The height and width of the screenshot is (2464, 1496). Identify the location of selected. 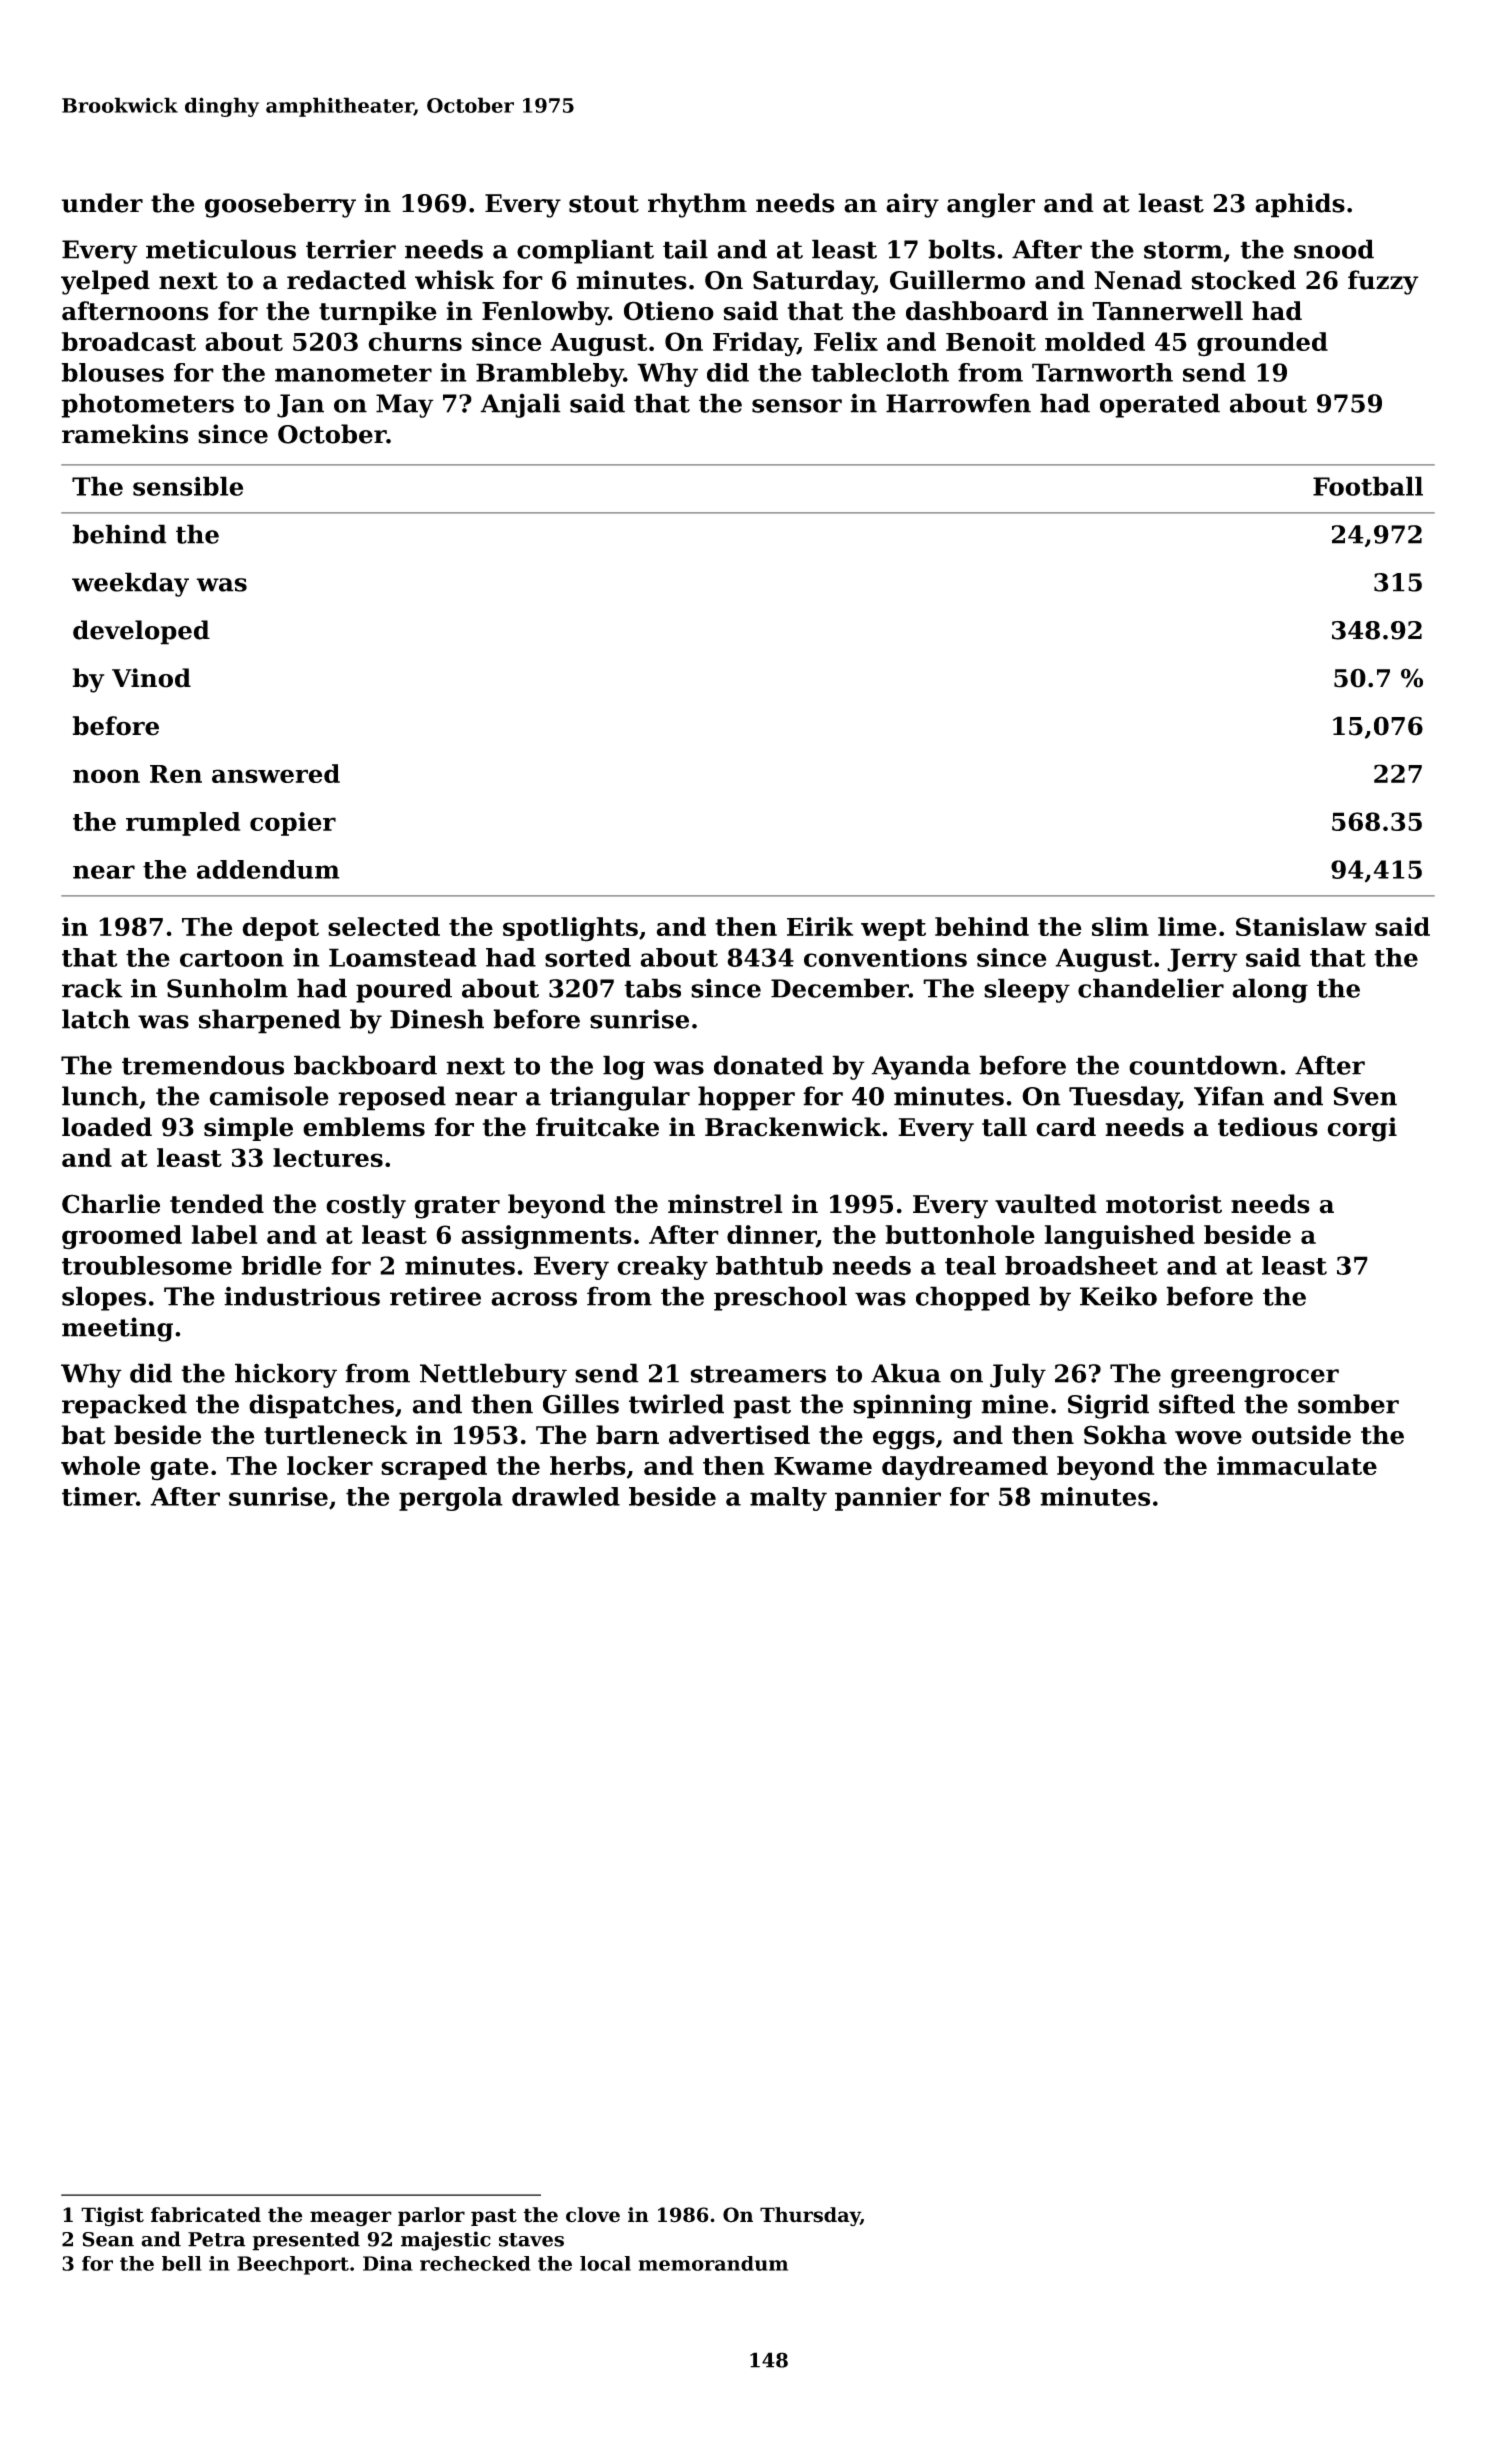
(384, 926).
